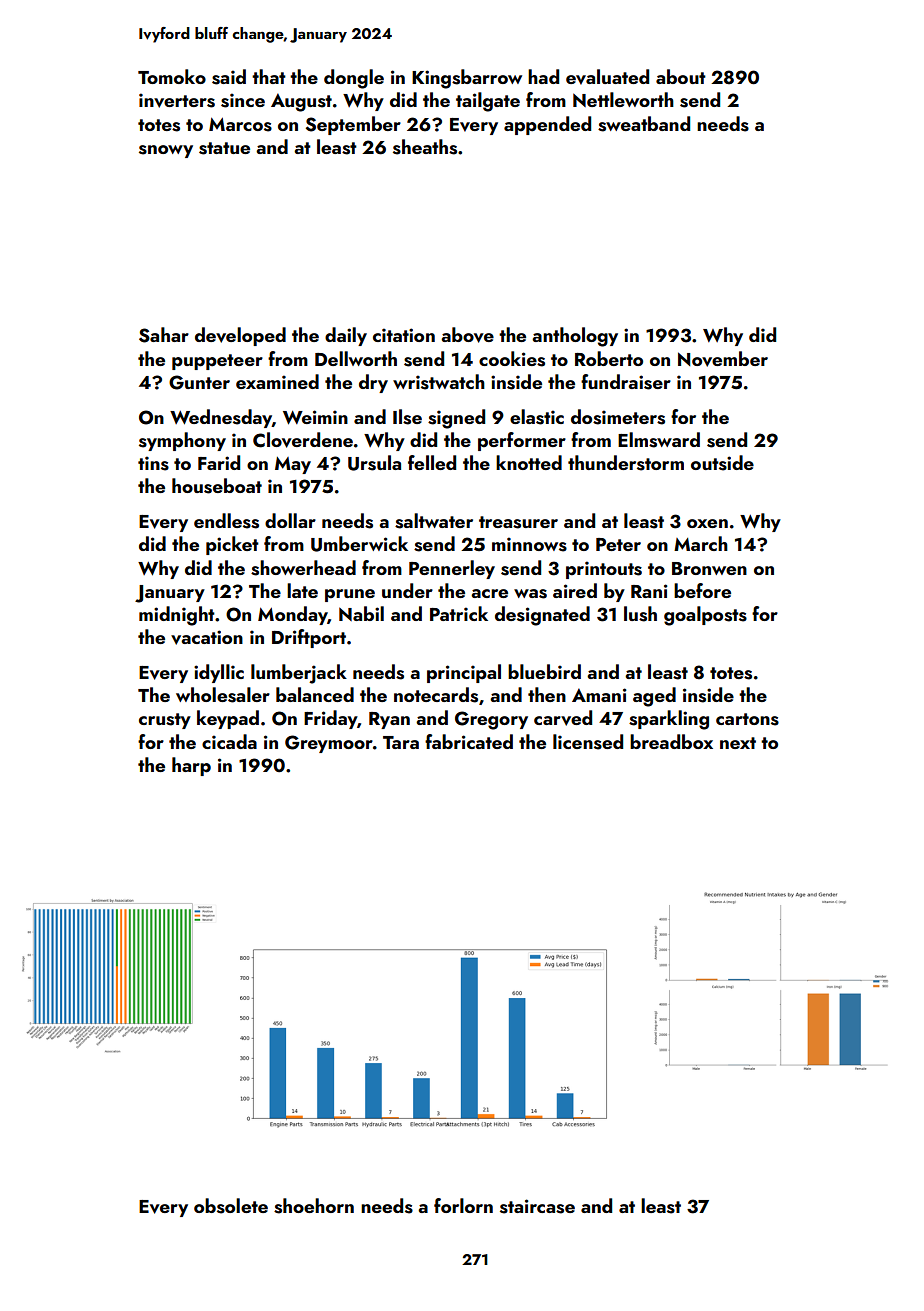  Describe the element at coordinates (231, 1206) in the screenshot. I see `obsolete` at that location.
